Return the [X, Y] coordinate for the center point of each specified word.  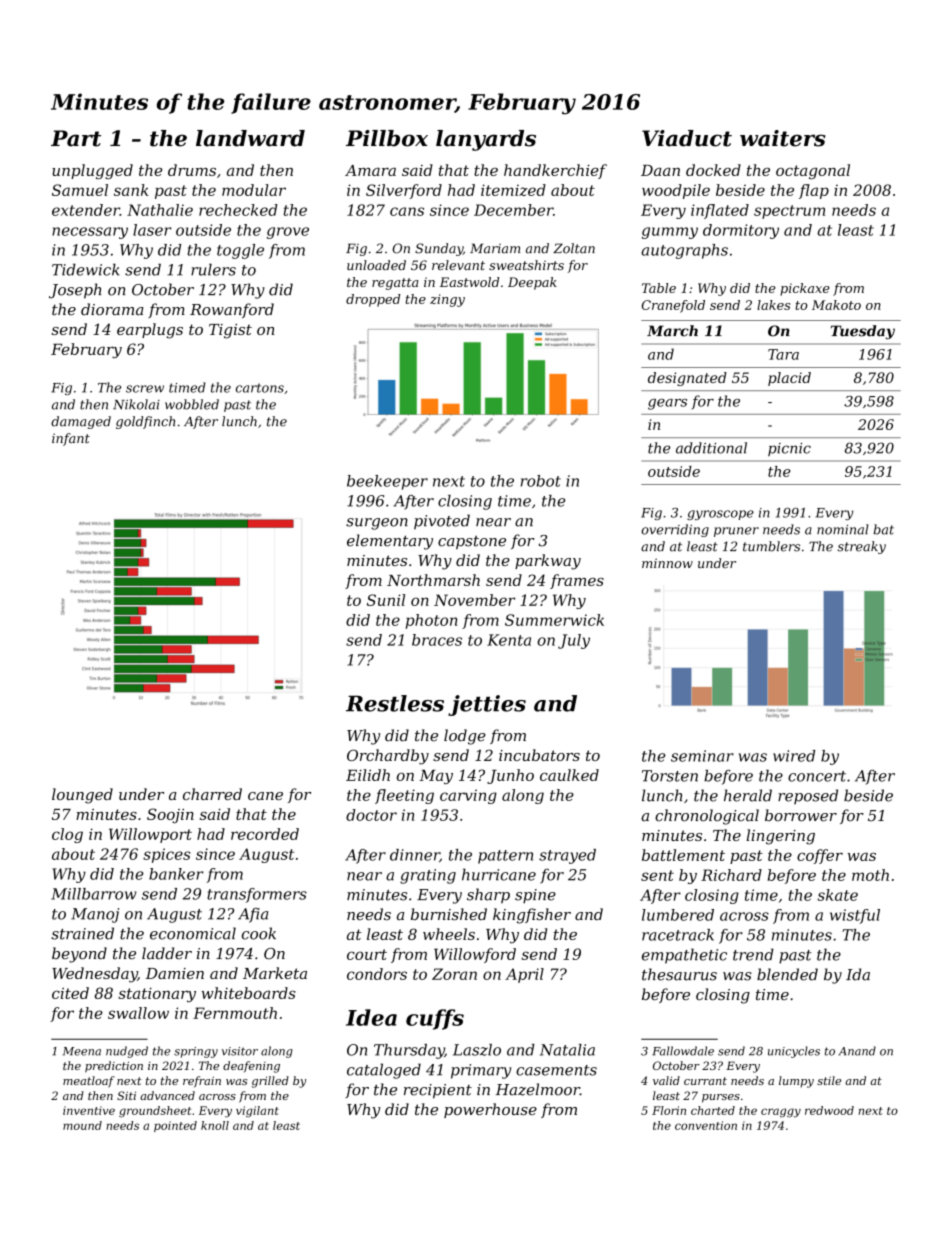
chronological [707, 817]
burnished [449, 914]
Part [76, 138]
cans [407, 211]
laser [152, 230]
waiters [783, 138]
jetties [487, 705]
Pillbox [387, 138]
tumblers [771, 546]
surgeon [377, 524]
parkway [548, 562]
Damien [174, 973]
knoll [215, 1125]
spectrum [789, 212]
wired [794, 756]
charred [212, 794]
